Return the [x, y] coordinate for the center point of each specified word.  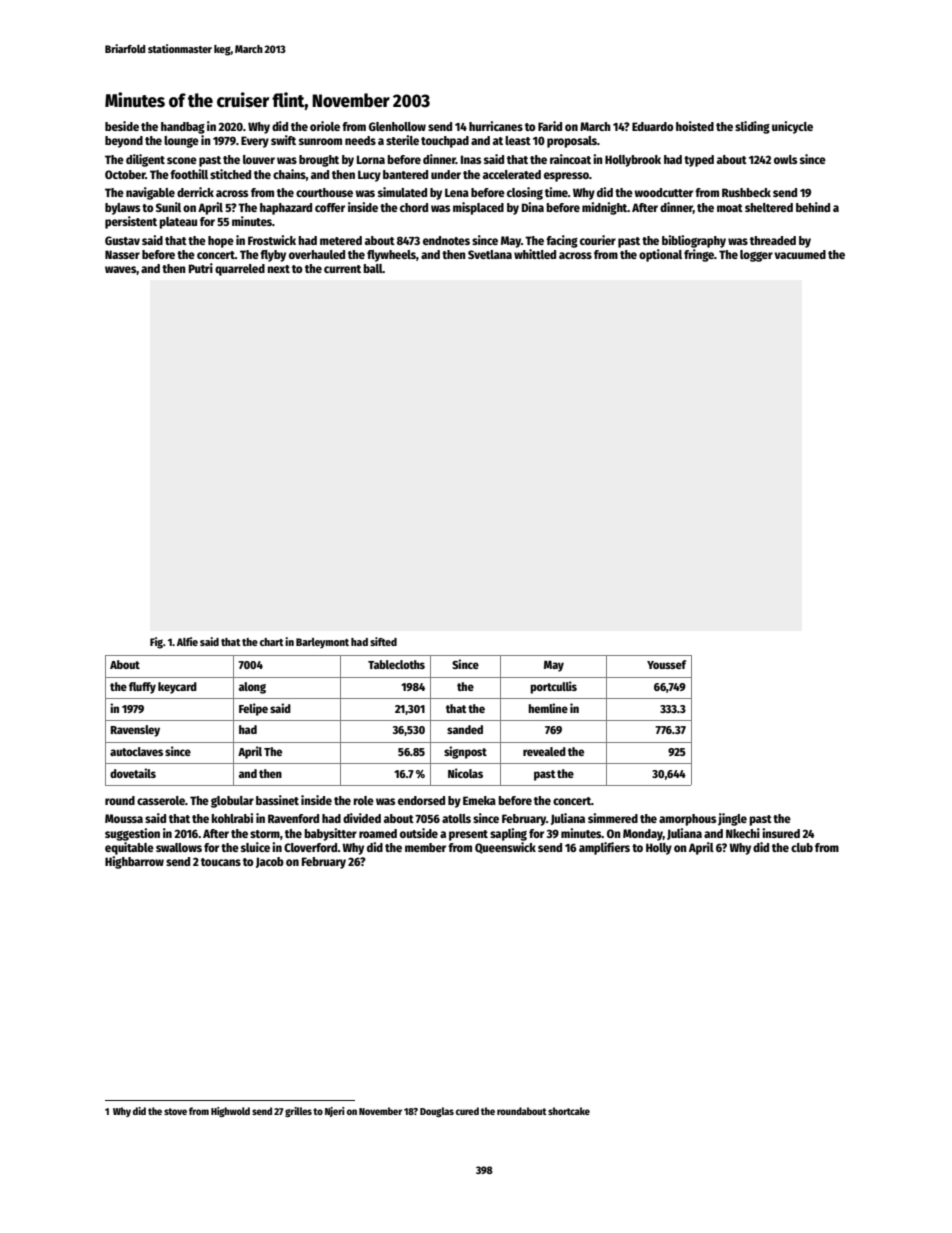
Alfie [187, 641]
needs [360, 140]
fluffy [142, 688]
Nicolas [465, 773]
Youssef [666, 664]
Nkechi [743, 833]
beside [122, 126]
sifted [383, 641]
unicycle [792, 127]
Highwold [230, 1112]
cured [467, 1111]
